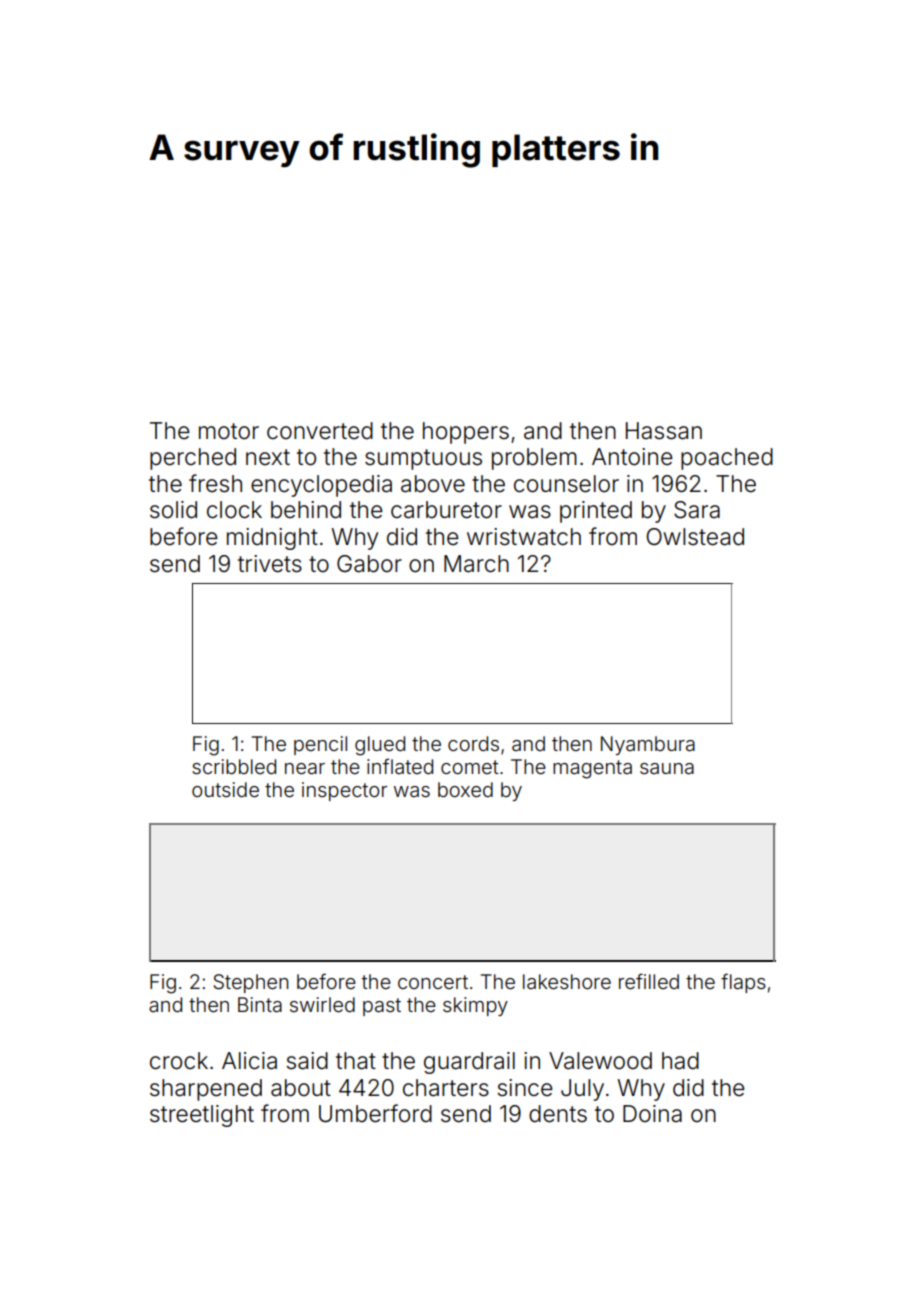 This page has height=1311, width=924. What do you see at coordinates (664, 431) in the page?
I see `Hassan` at bounding box center [664, 431].
